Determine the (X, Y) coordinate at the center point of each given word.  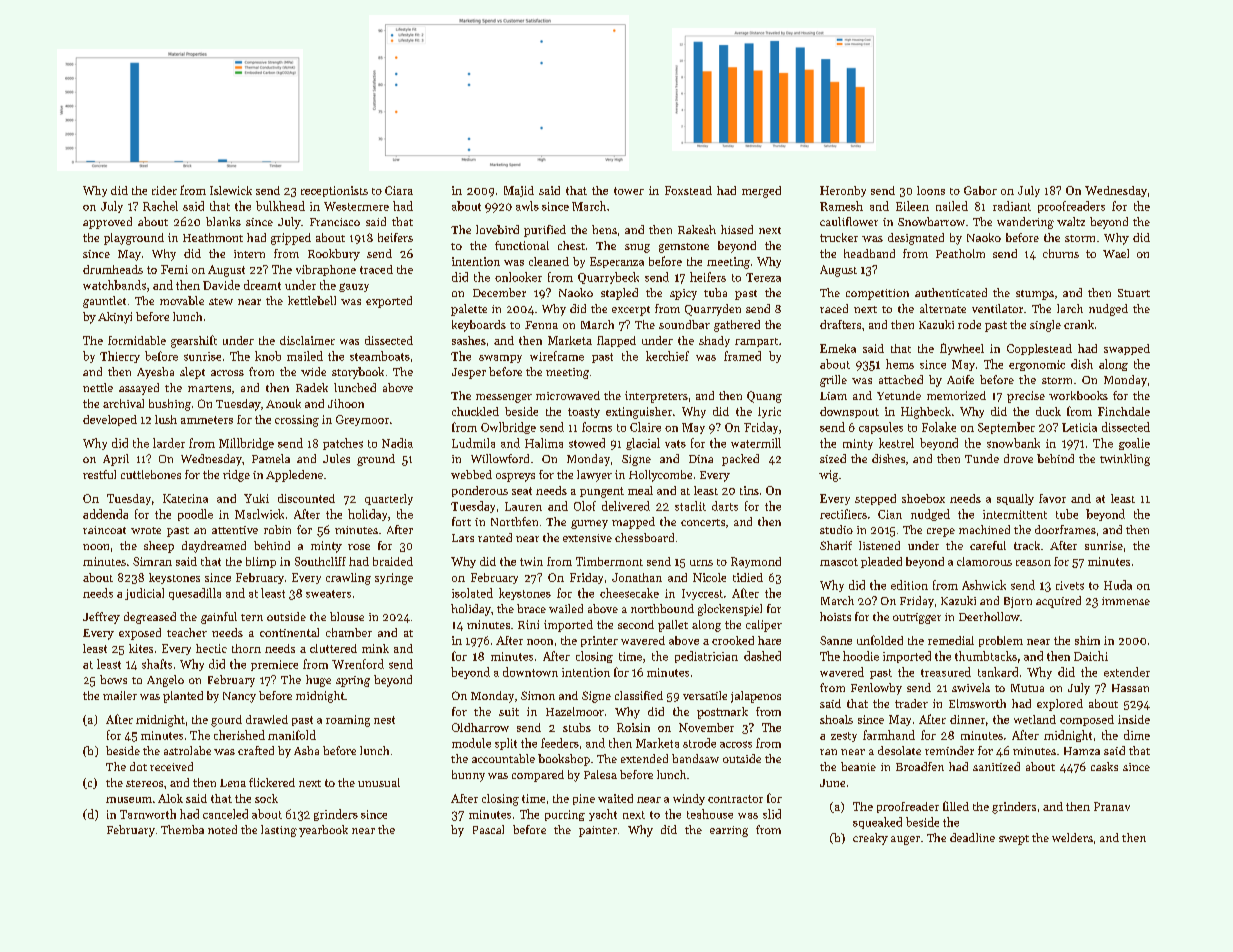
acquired (1058, 602)
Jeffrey (101, 618)
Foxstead (688, 190)
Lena (233, 783)
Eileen (912, 206)
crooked (733, 640)
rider (164, 190)
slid (772, 814)
